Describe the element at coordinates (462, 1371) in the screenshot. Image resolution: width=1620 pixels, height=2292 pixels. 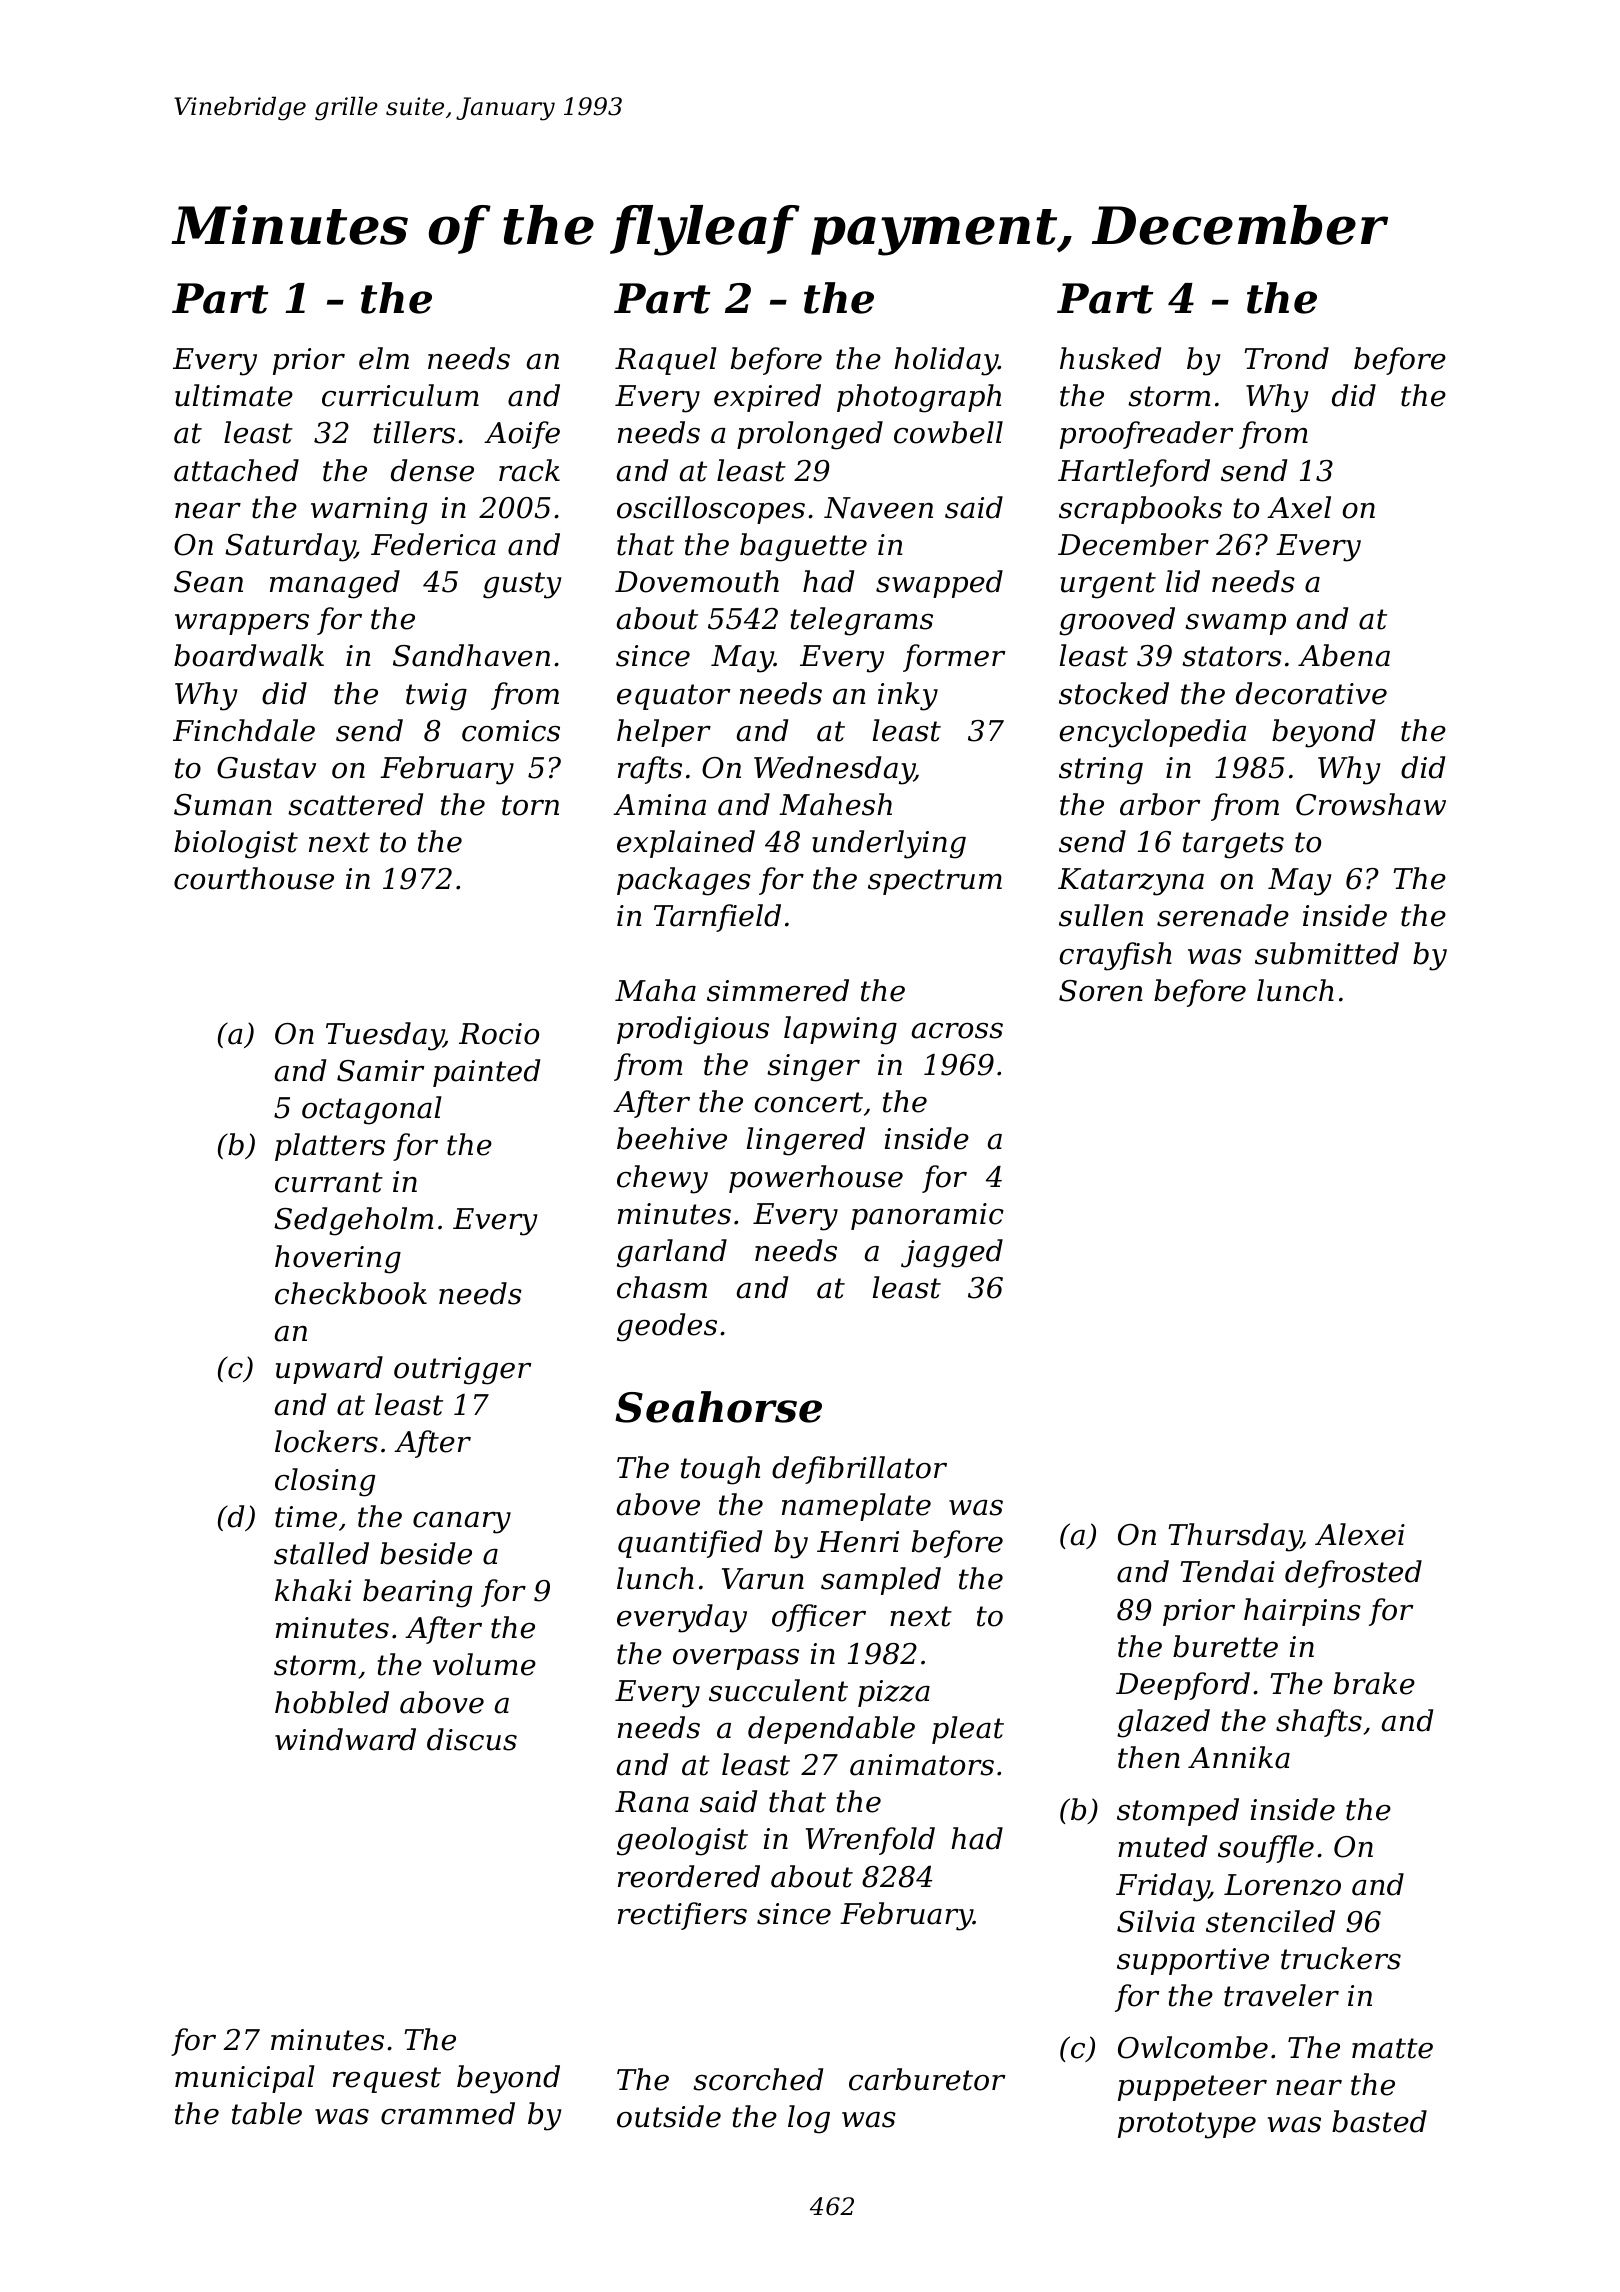
I see `outrigger` at that location.
